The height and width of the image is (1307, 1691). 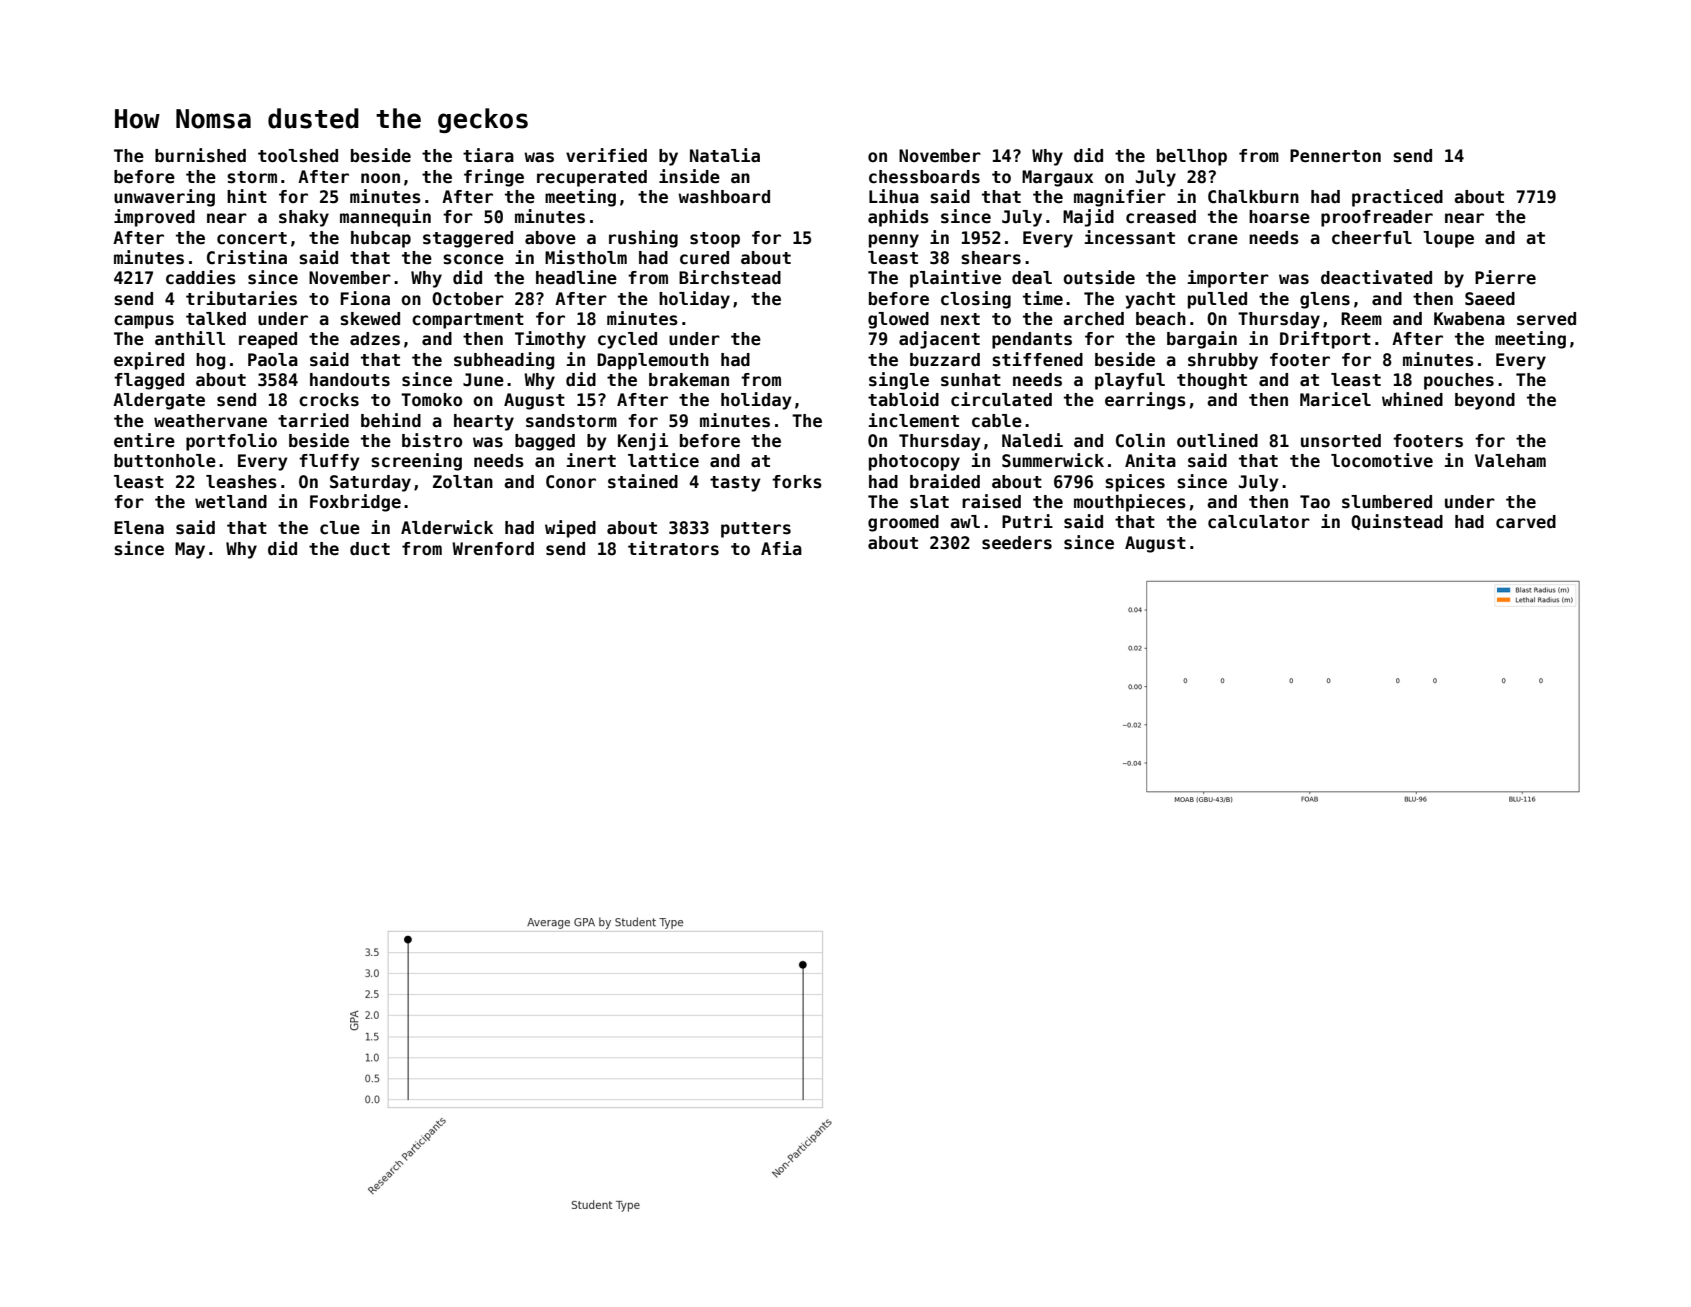 I want to click on Elena, so click(x=139, y=528).
